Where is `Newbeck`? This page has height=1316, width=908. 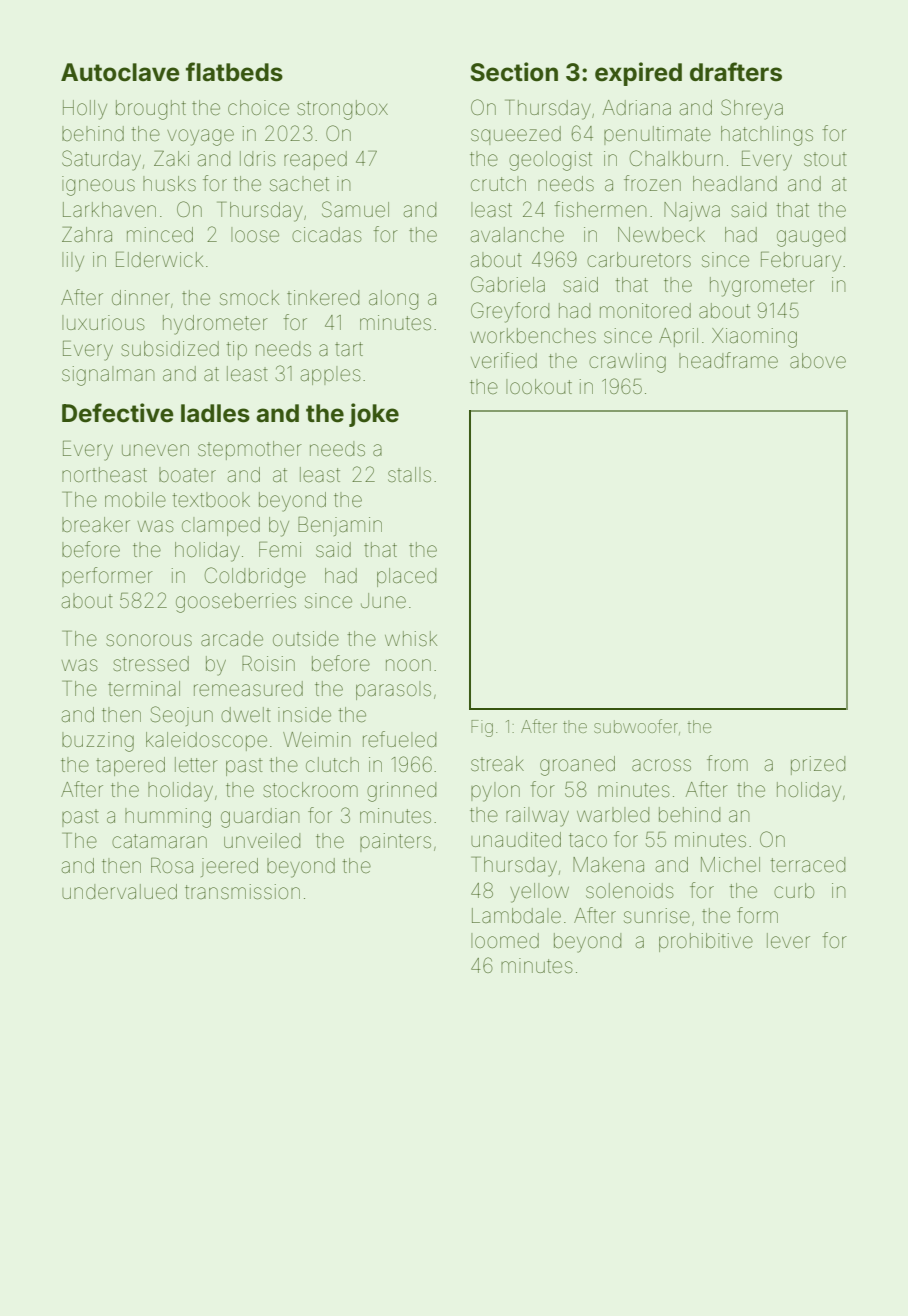
Newbeck is located at coordinates (661, 234).
